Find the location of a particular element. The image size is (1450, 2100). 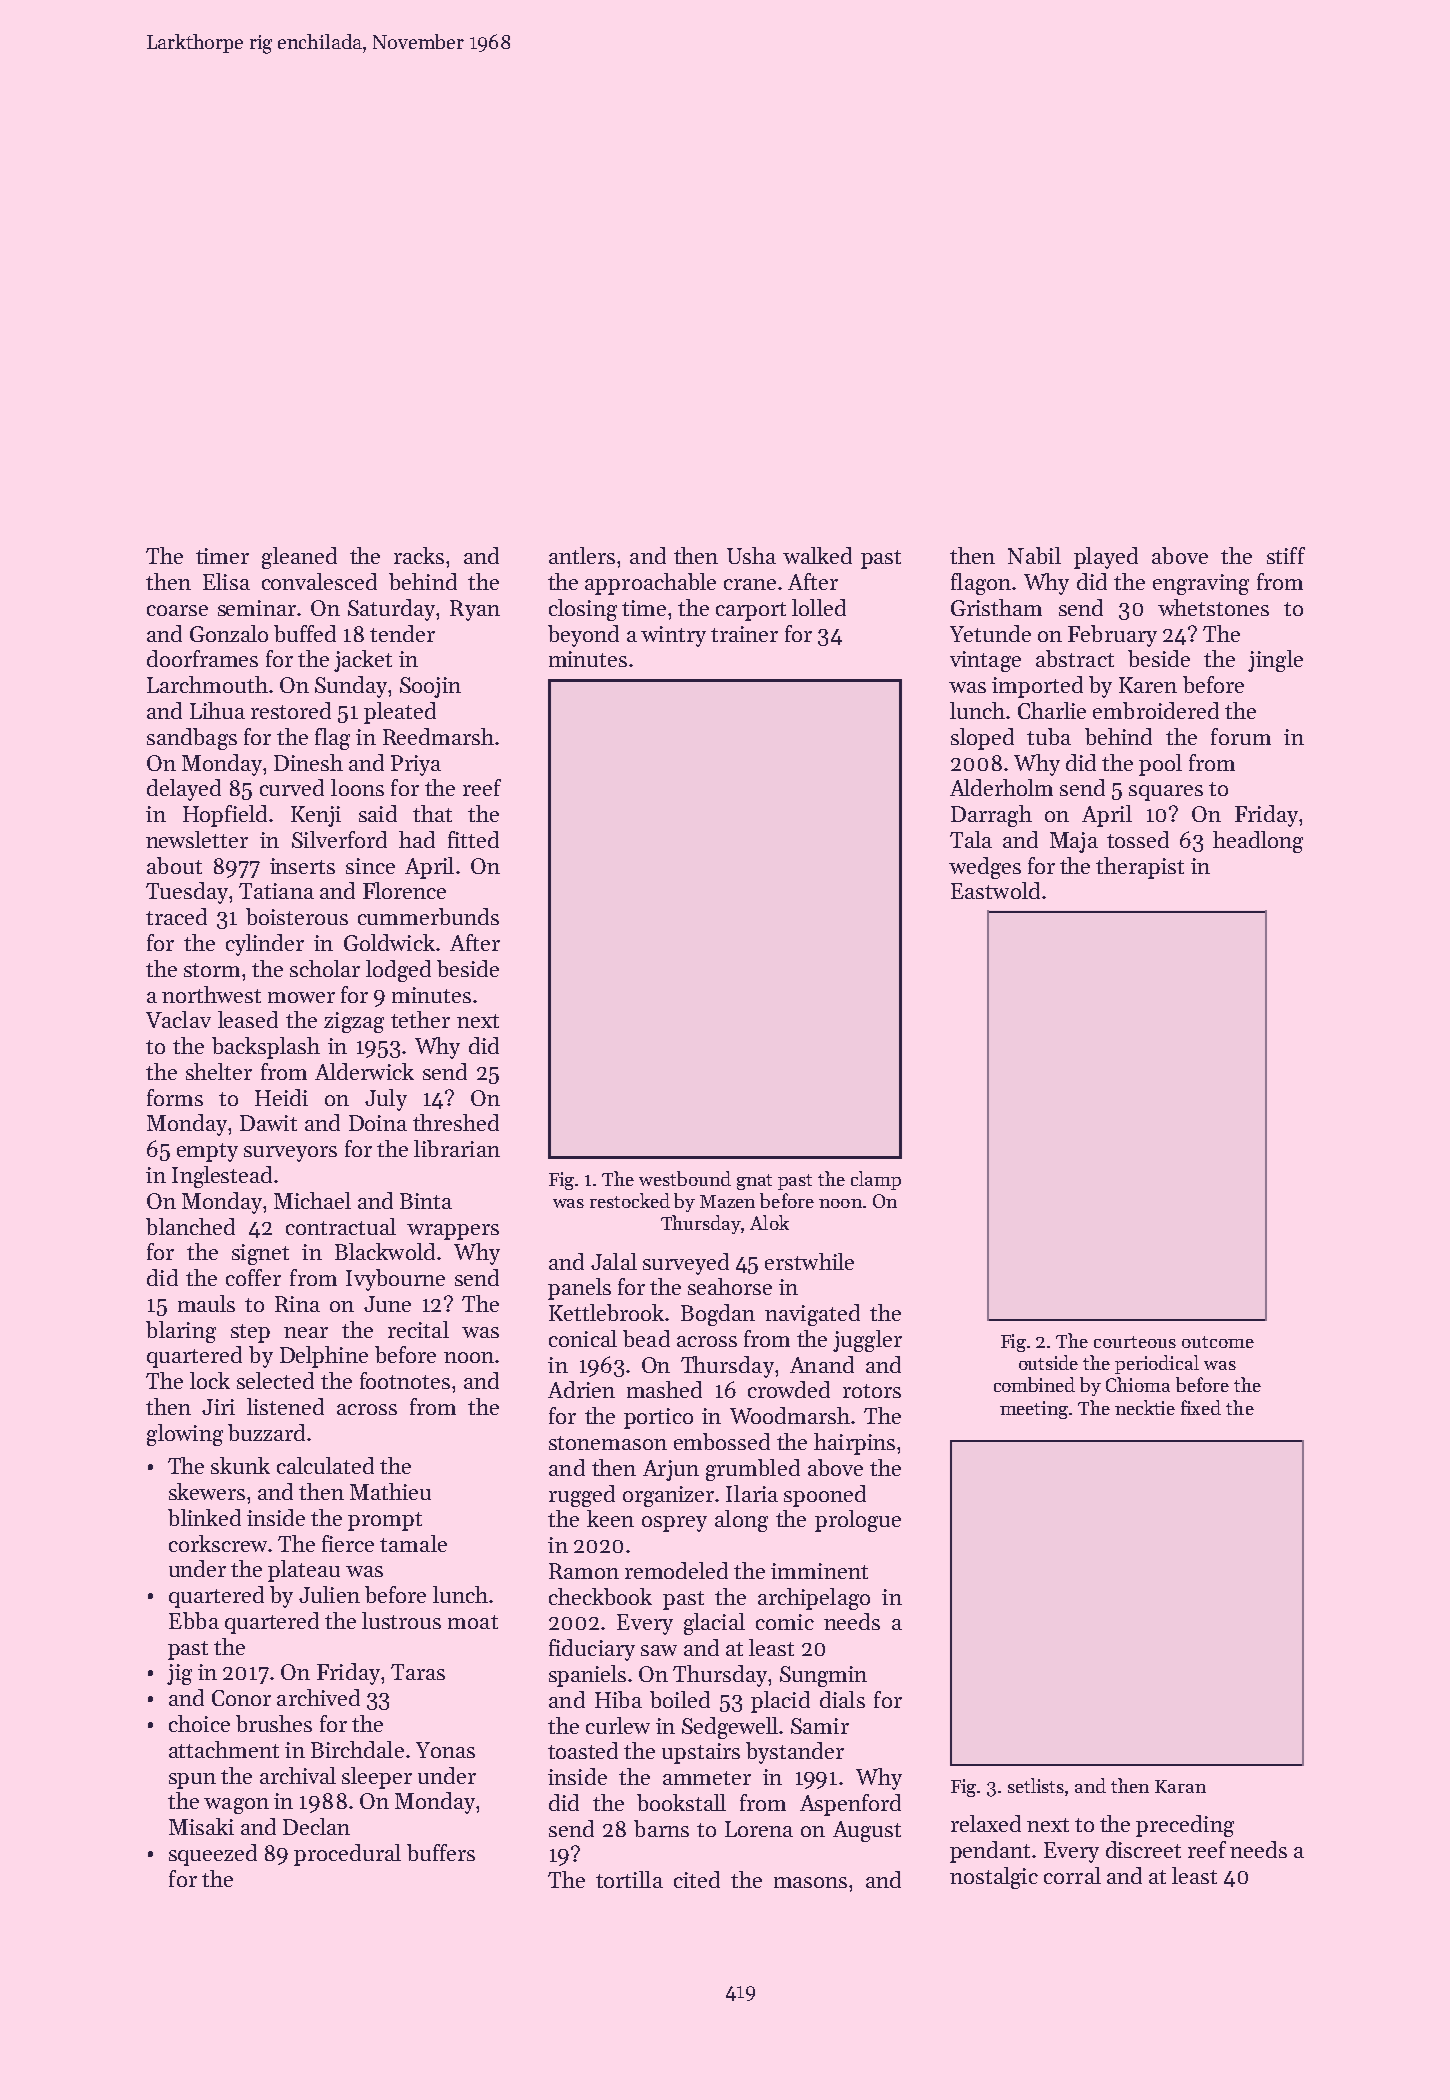

Eastwold is located at coordinates (995, 890).
